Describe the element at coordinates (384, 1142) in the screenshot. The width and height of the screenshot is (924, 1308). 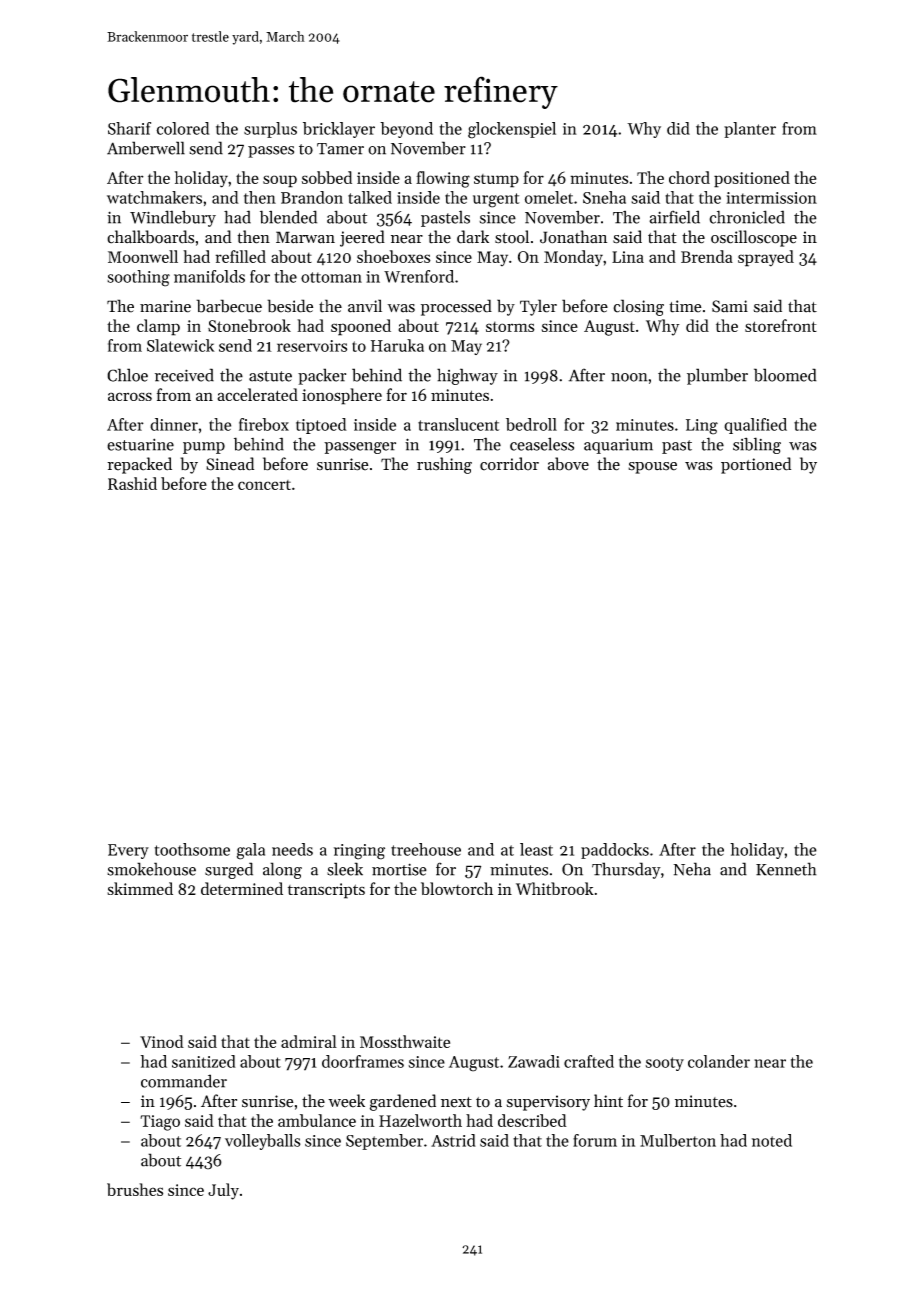
I see `September` at that location.
